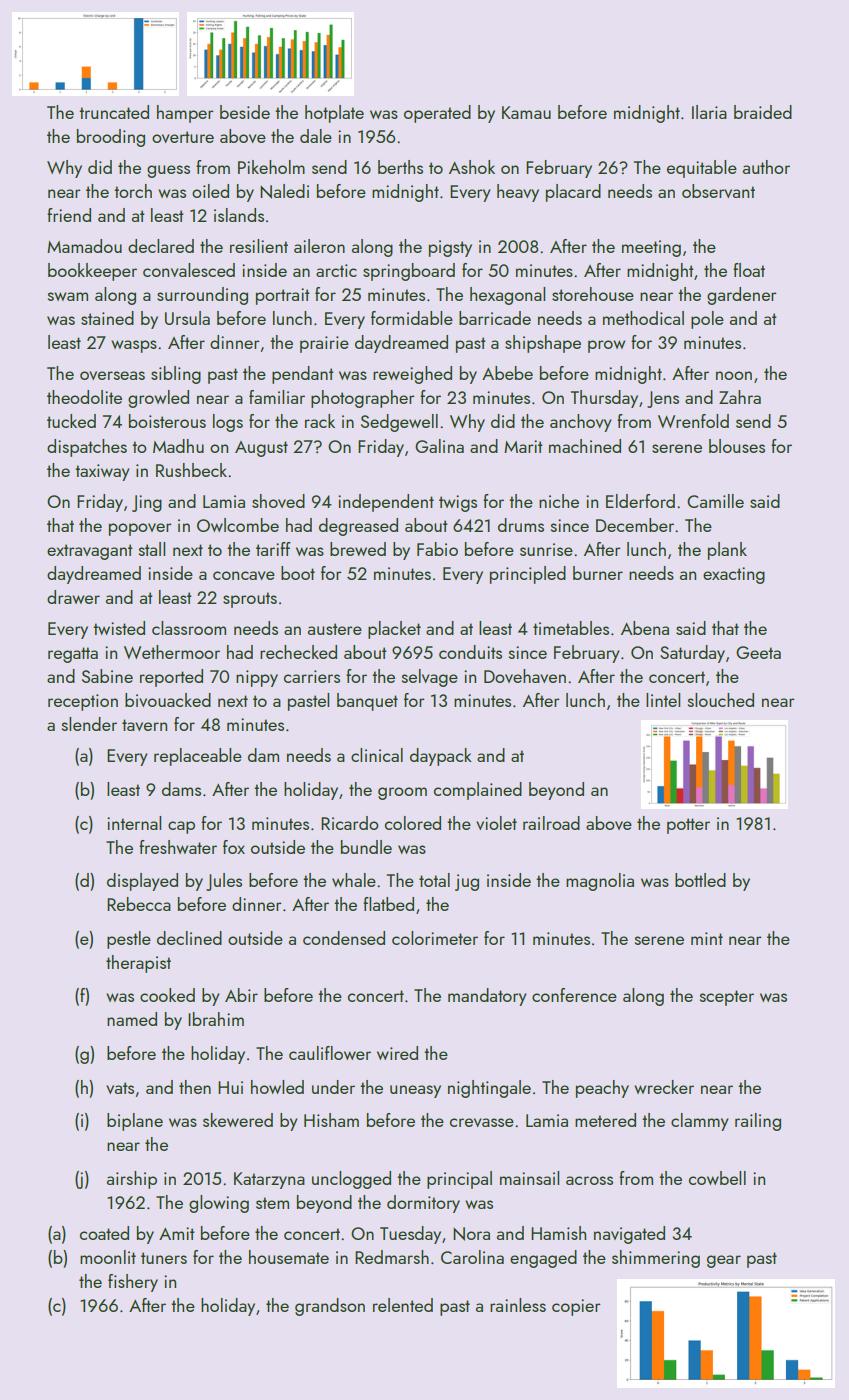 This page has width=849, height=1400. I want to click on regatta, so click(73, 655).
